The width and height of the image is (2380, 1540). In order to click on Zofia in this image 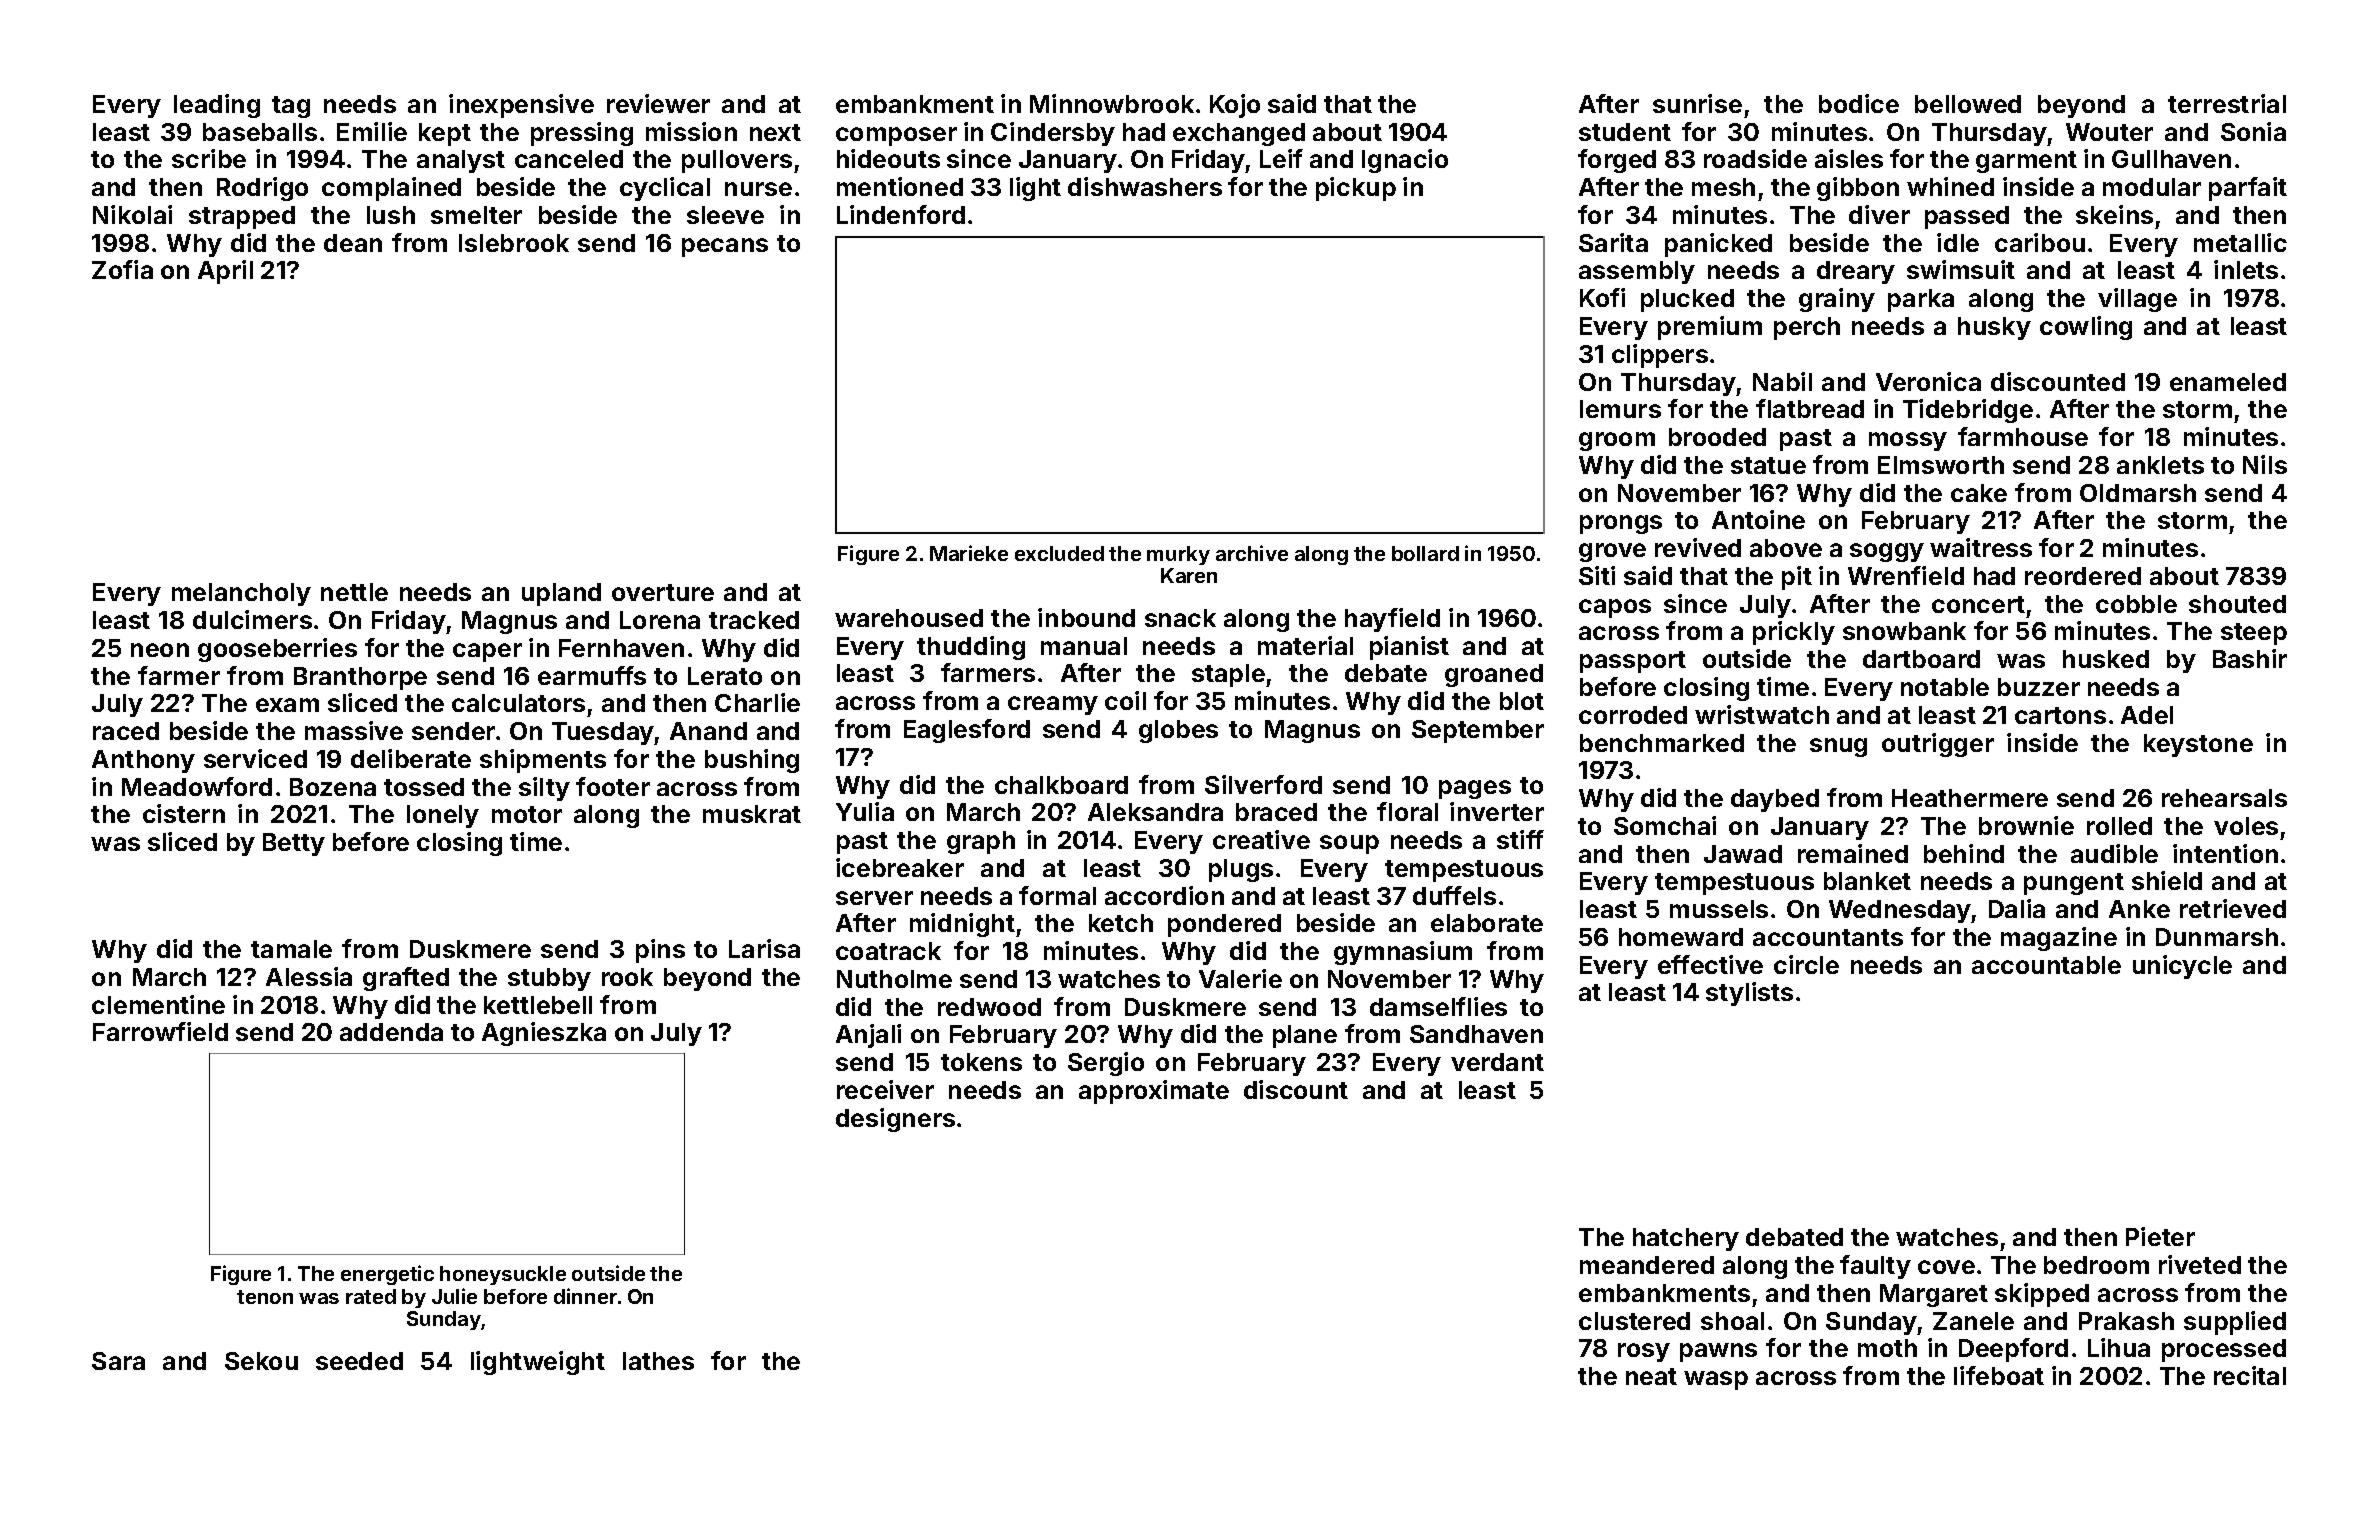, I will do `click(122, 269)`.
